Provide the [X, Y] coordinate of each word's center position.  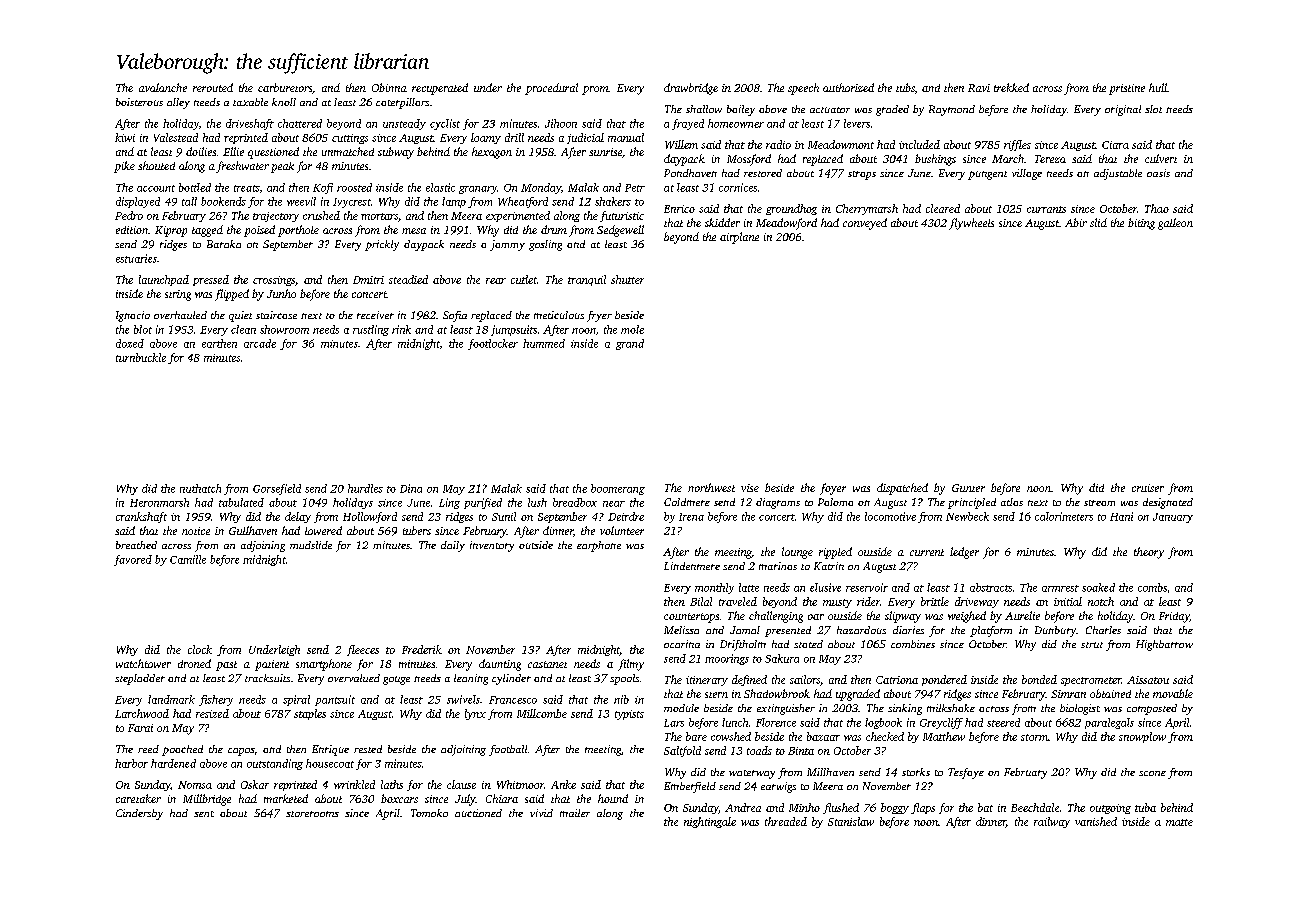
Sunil [504, 516]
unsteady [404, 124]
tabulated [241, 502]
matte [1179, 822]
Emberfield [690, 787]
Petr [635, 188]
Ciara [1115, 145]
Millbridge [207, 800]
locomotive [890, 516]
